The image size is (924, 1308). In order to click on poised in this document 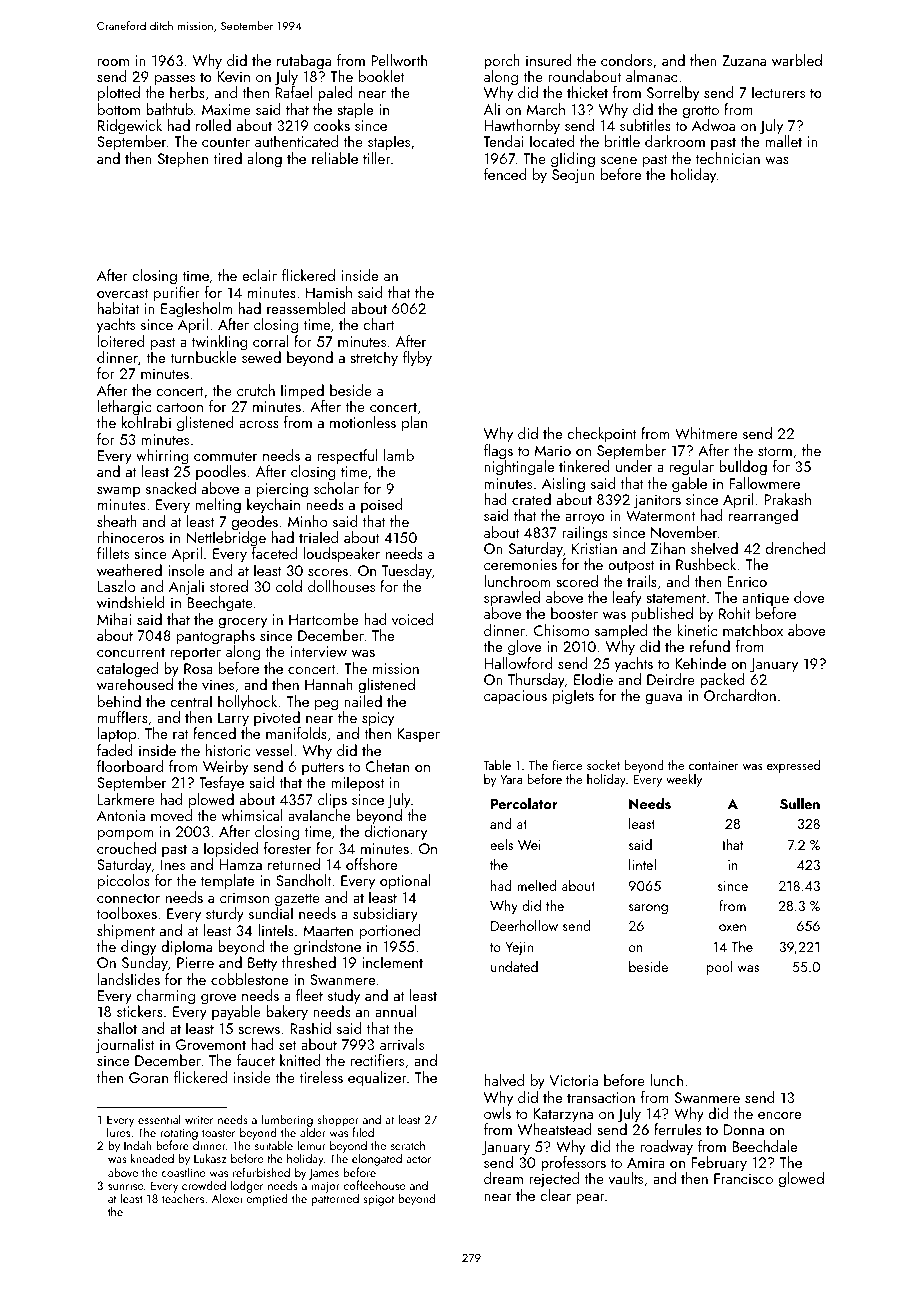, I will do `click(382, 505)`.
